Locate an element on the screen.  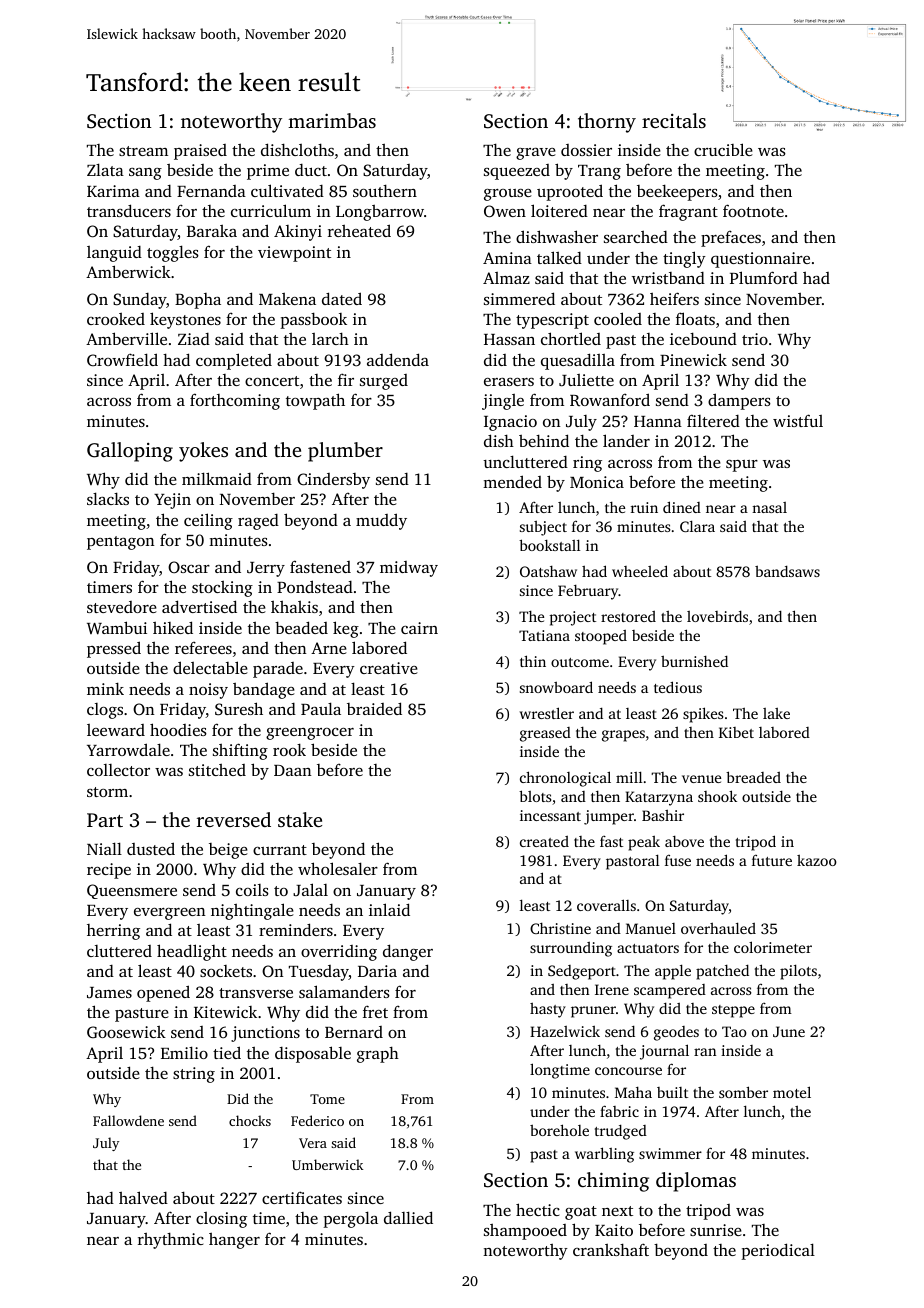
pilots is located at coordinates (798, 972).
